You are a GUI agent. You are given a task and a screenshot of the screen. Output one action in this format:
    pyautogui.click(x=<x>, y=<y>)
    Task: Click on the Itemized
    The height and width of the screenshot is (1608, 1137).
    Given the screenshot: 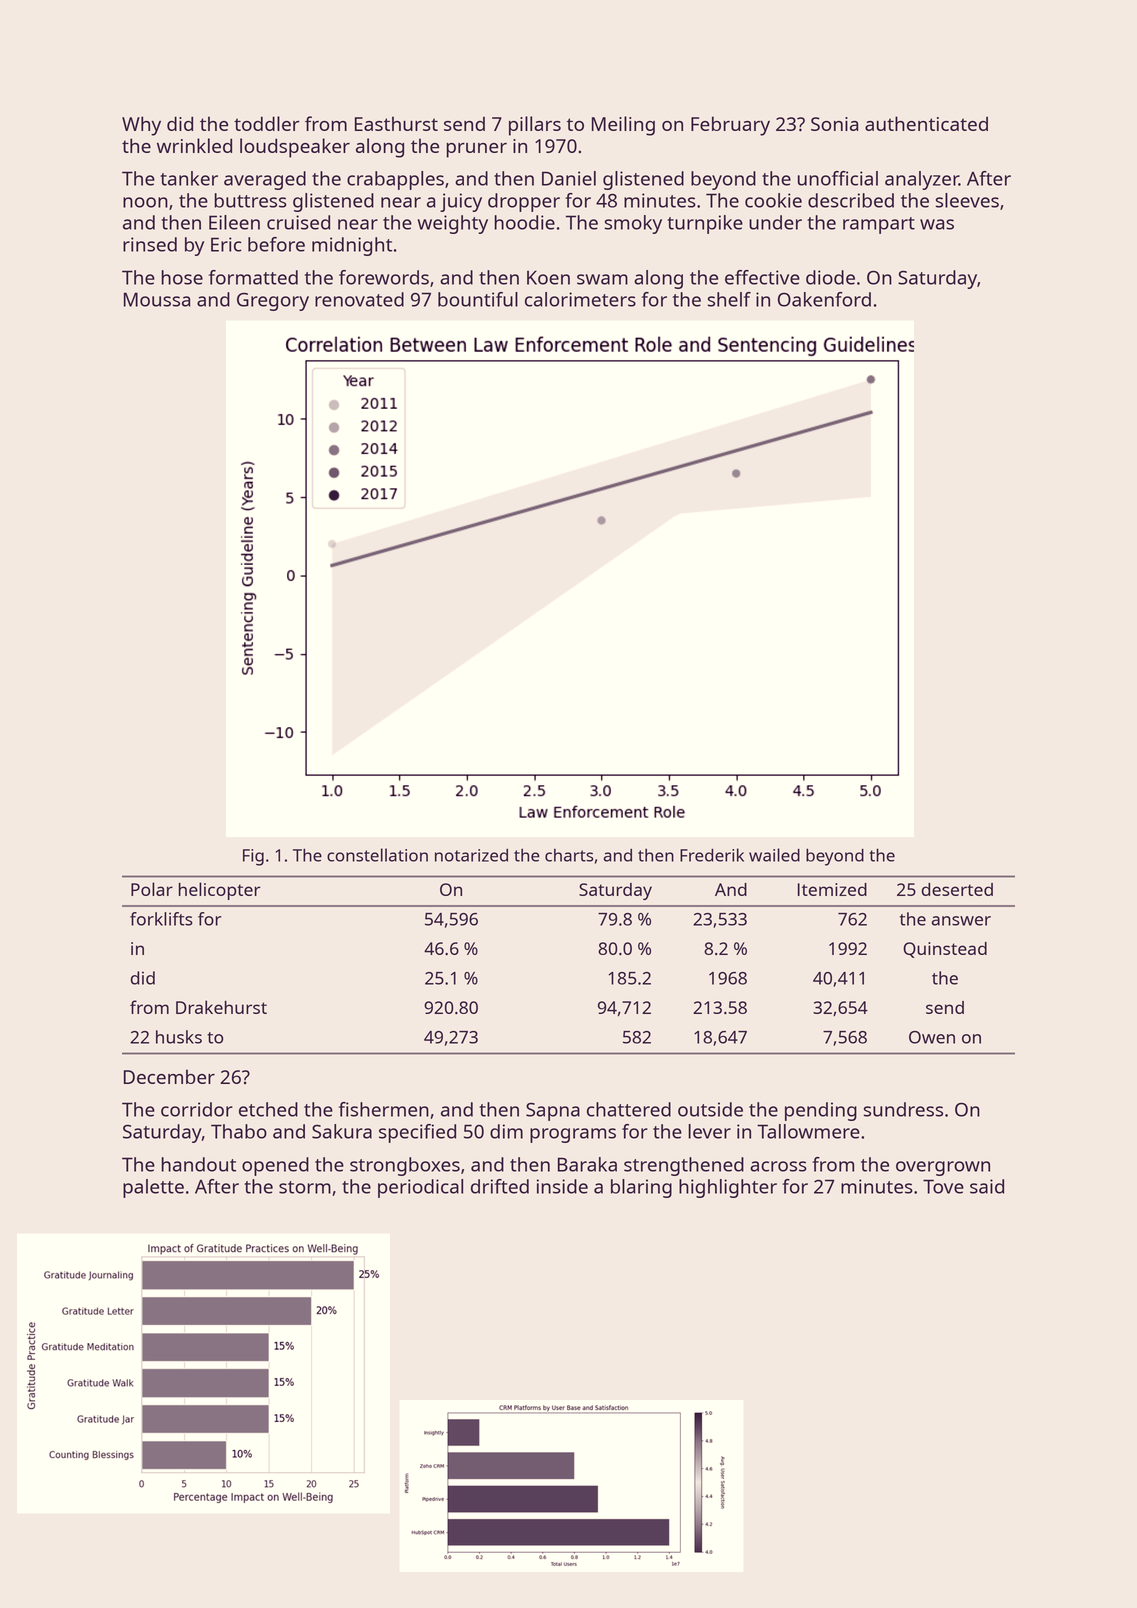 What is the action you would take?
    pyautogui.click(x=832, y=889)
